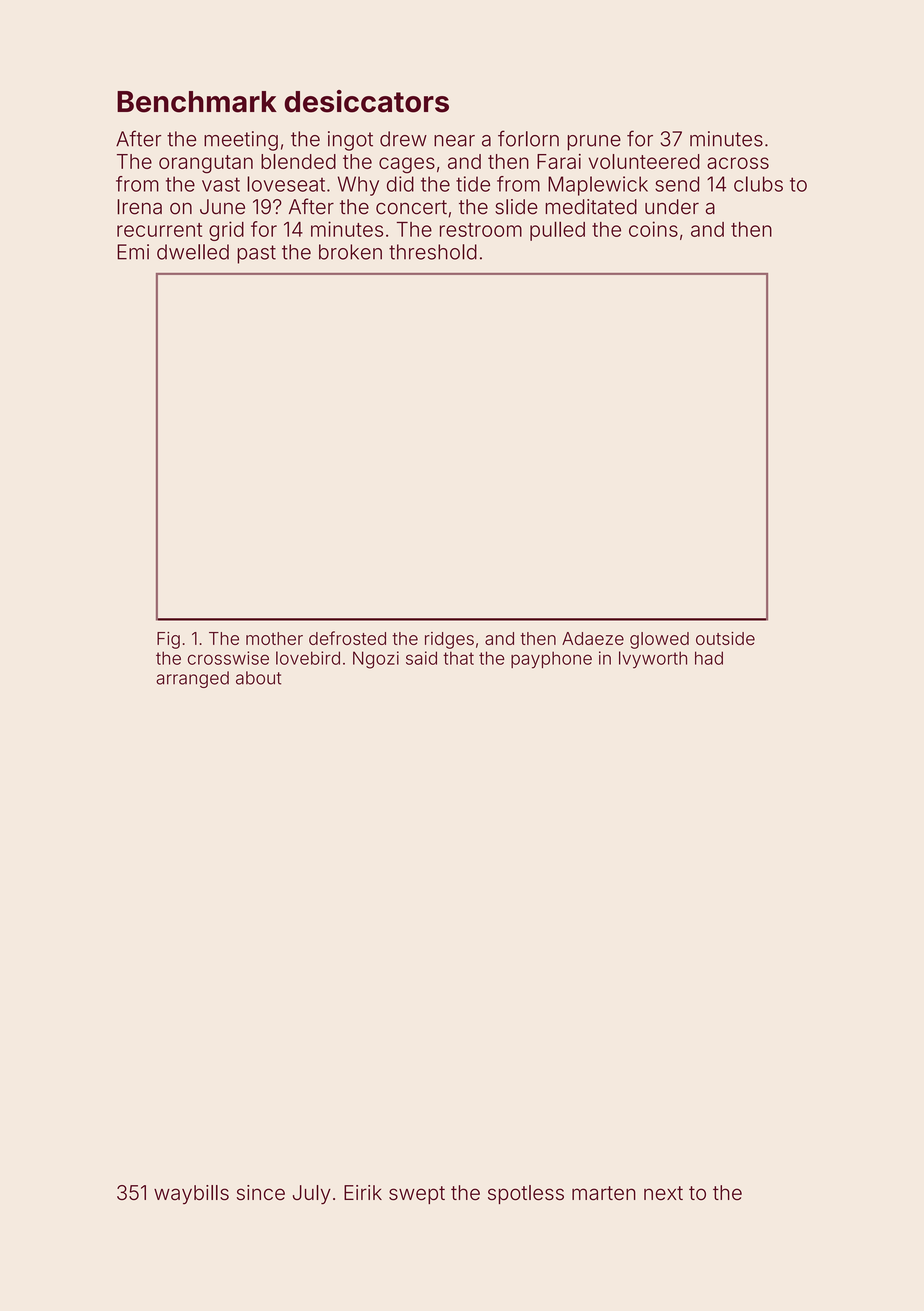 The height and width of the page is (1311, 924). I want to click on near, so click(454, 141).
